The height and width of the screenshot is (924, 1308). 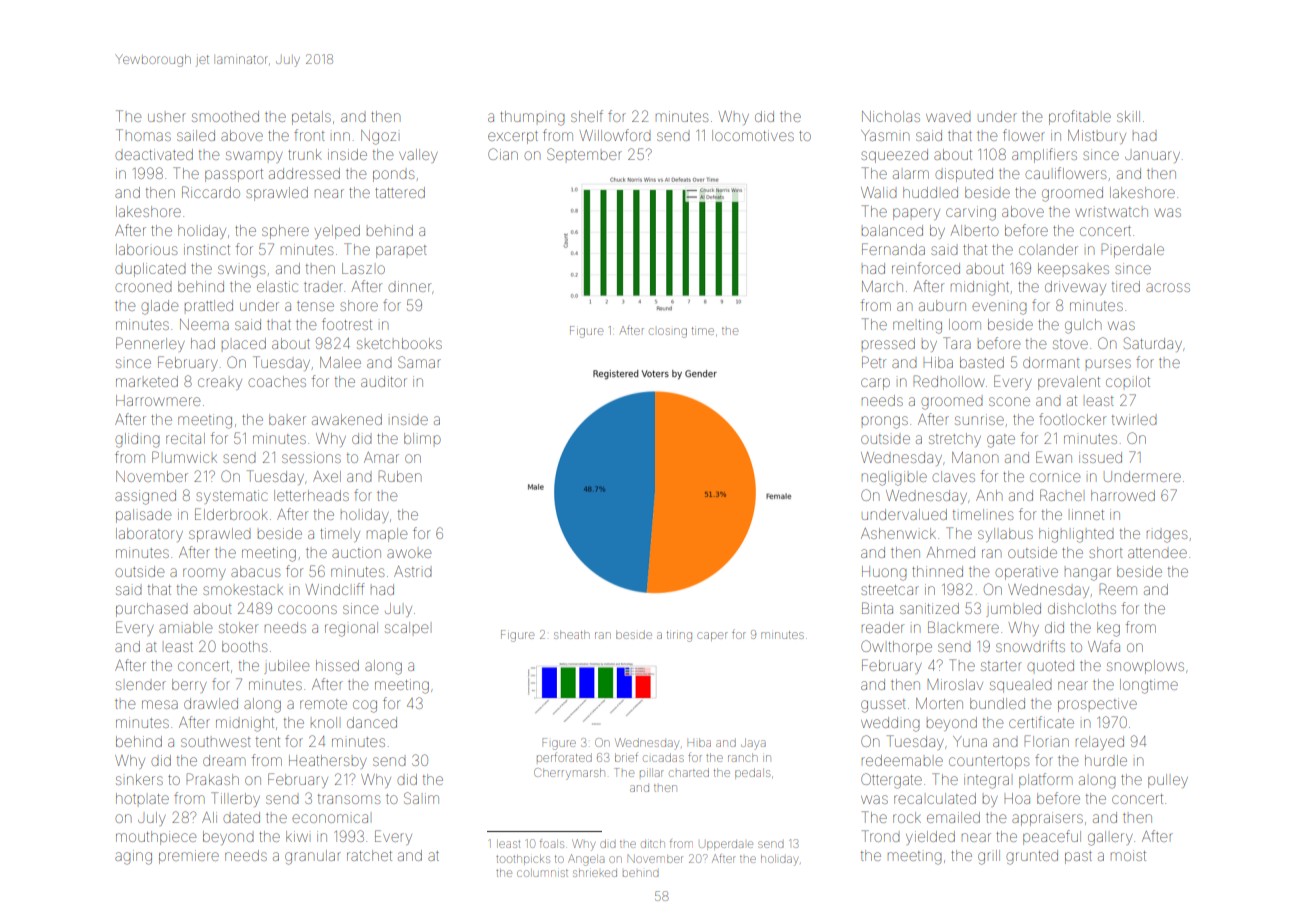 What do you see at coordinates (587, 116) in the screenshot?
I see `shelf` at bounding box center [587, 116].
